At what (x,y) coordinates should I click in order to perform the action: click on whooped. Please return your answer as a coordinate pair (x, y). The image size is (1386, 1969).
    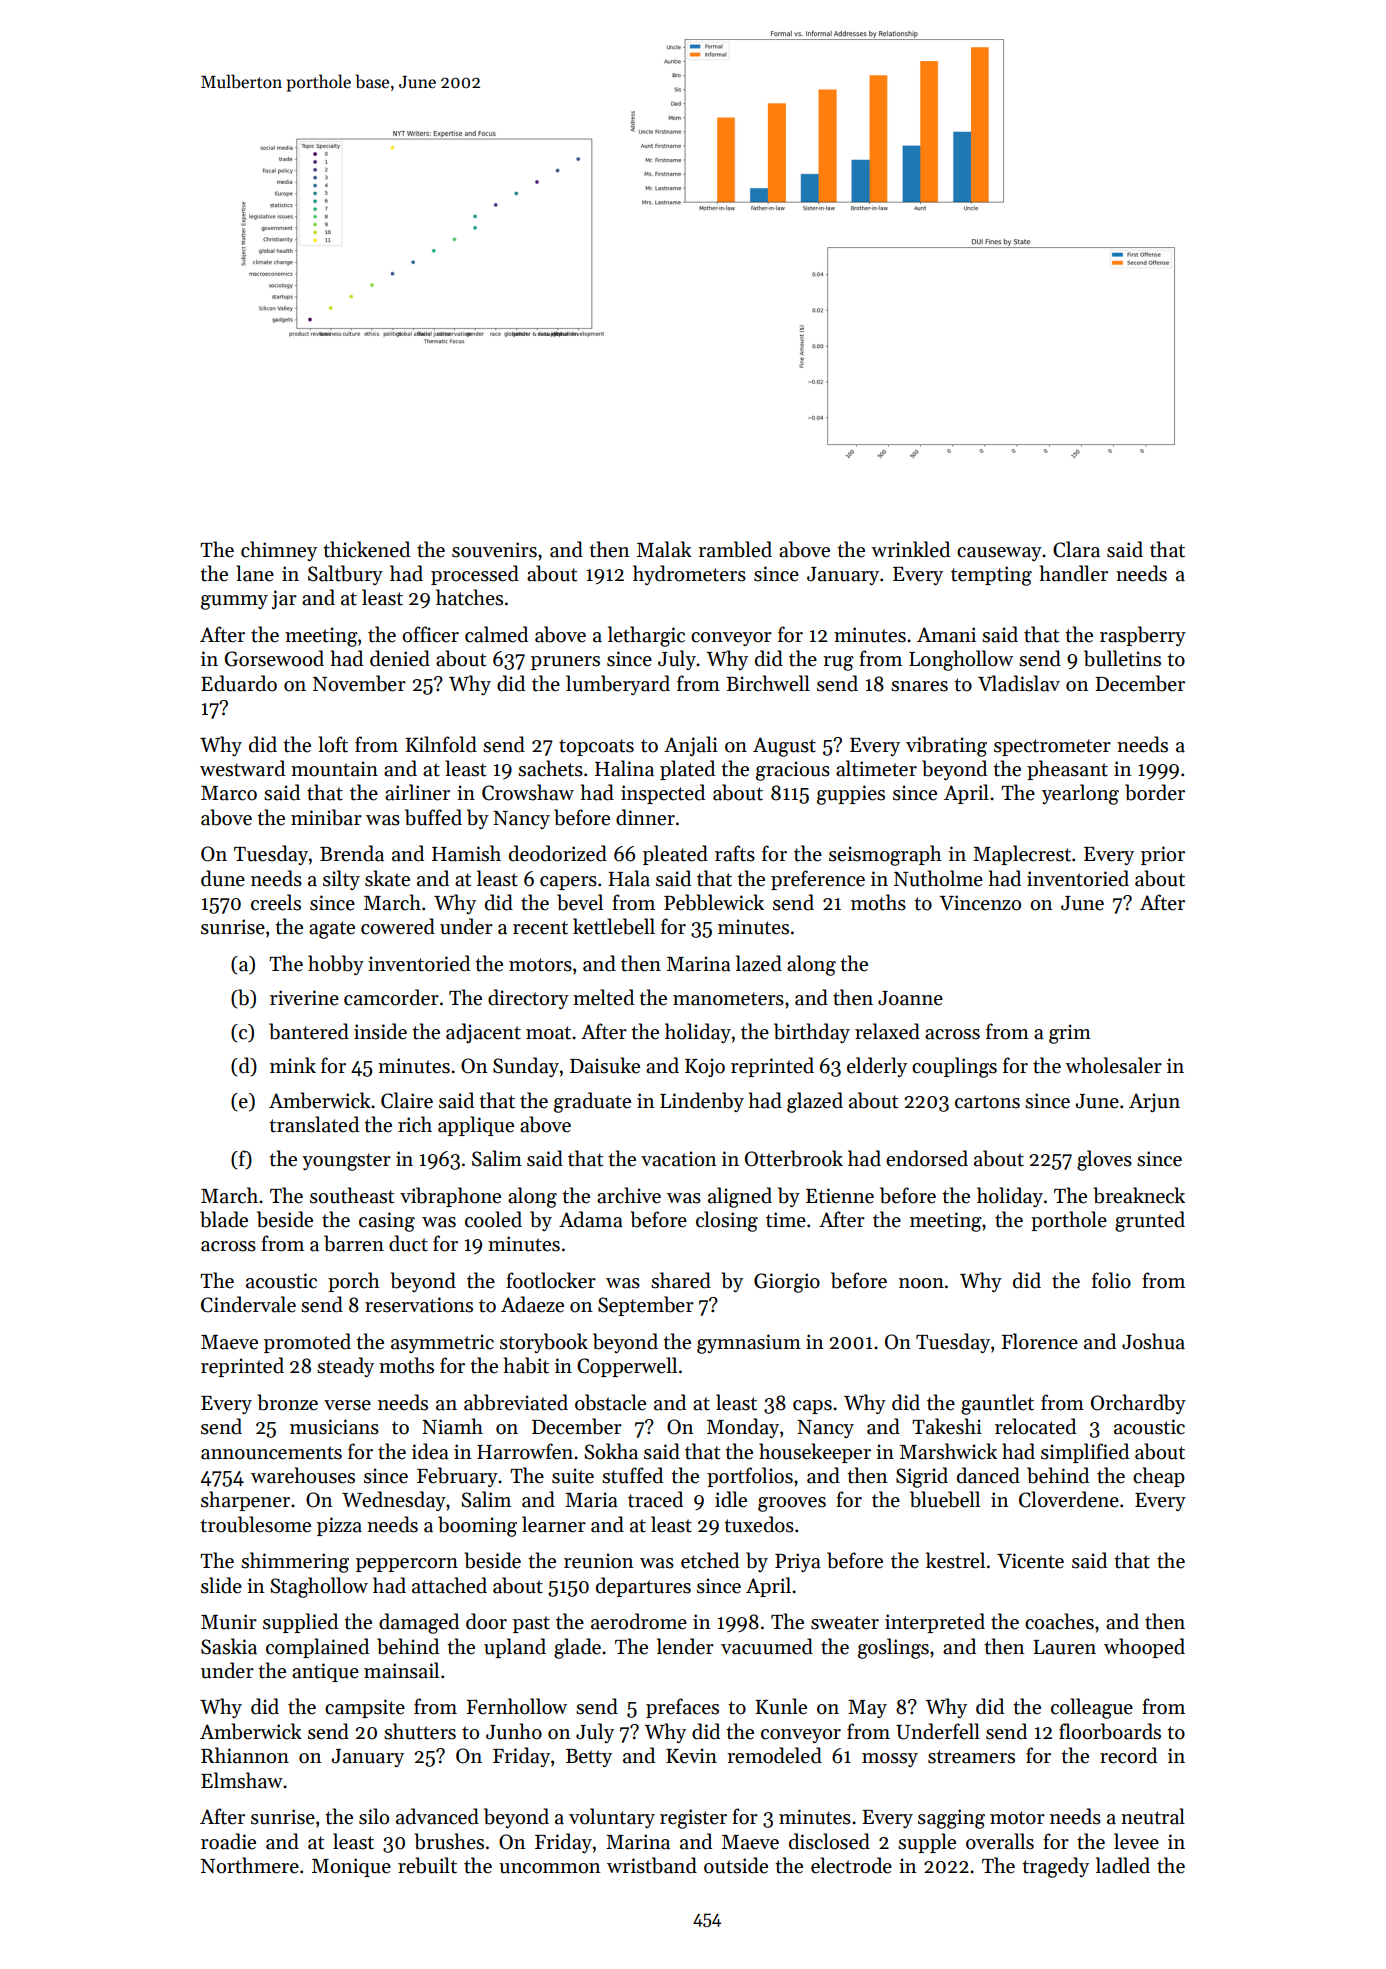
    Looking at the image, I should click on (1144, 1648).
